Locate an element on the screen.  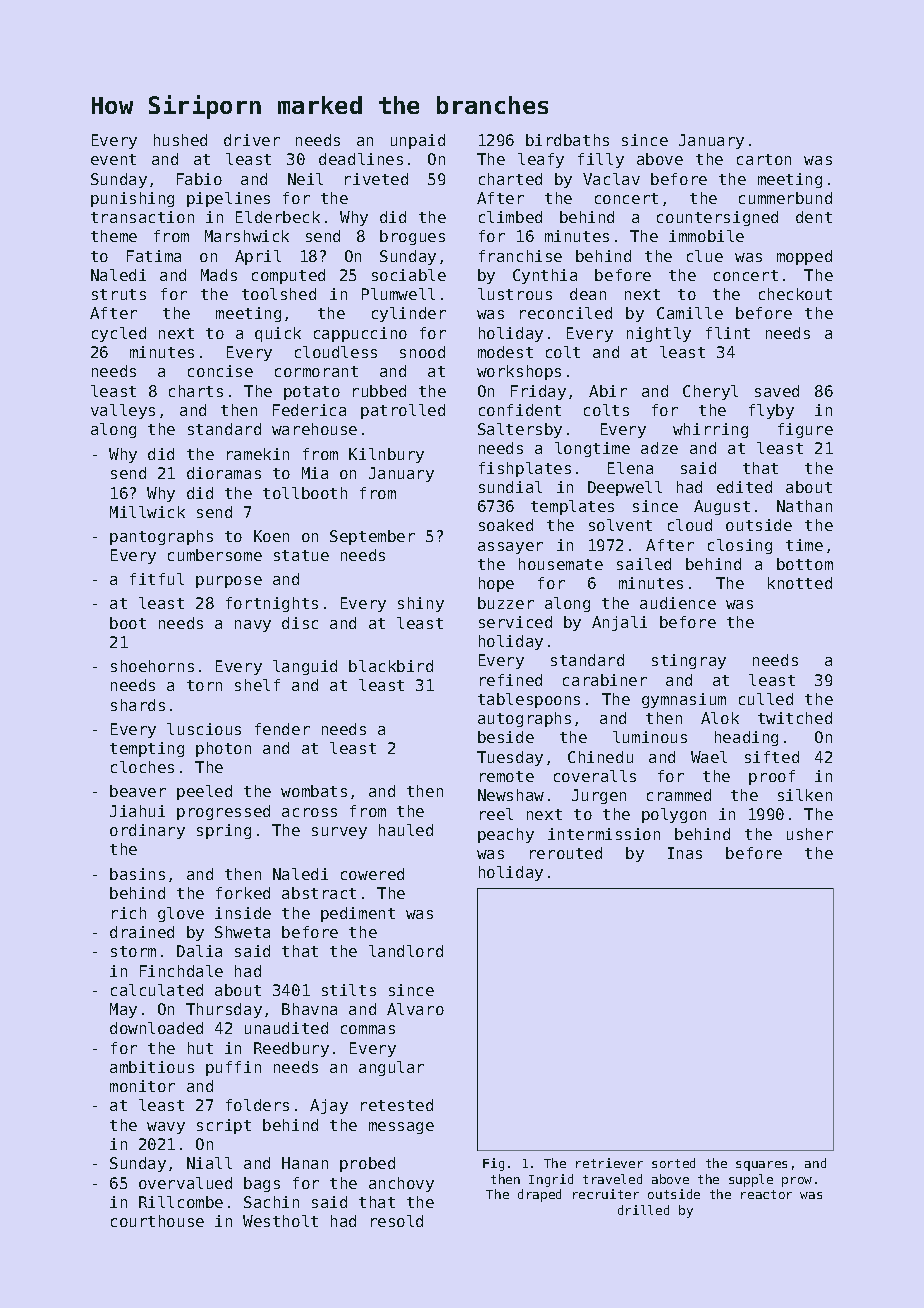
refined is located at coordinates (511, 680).
